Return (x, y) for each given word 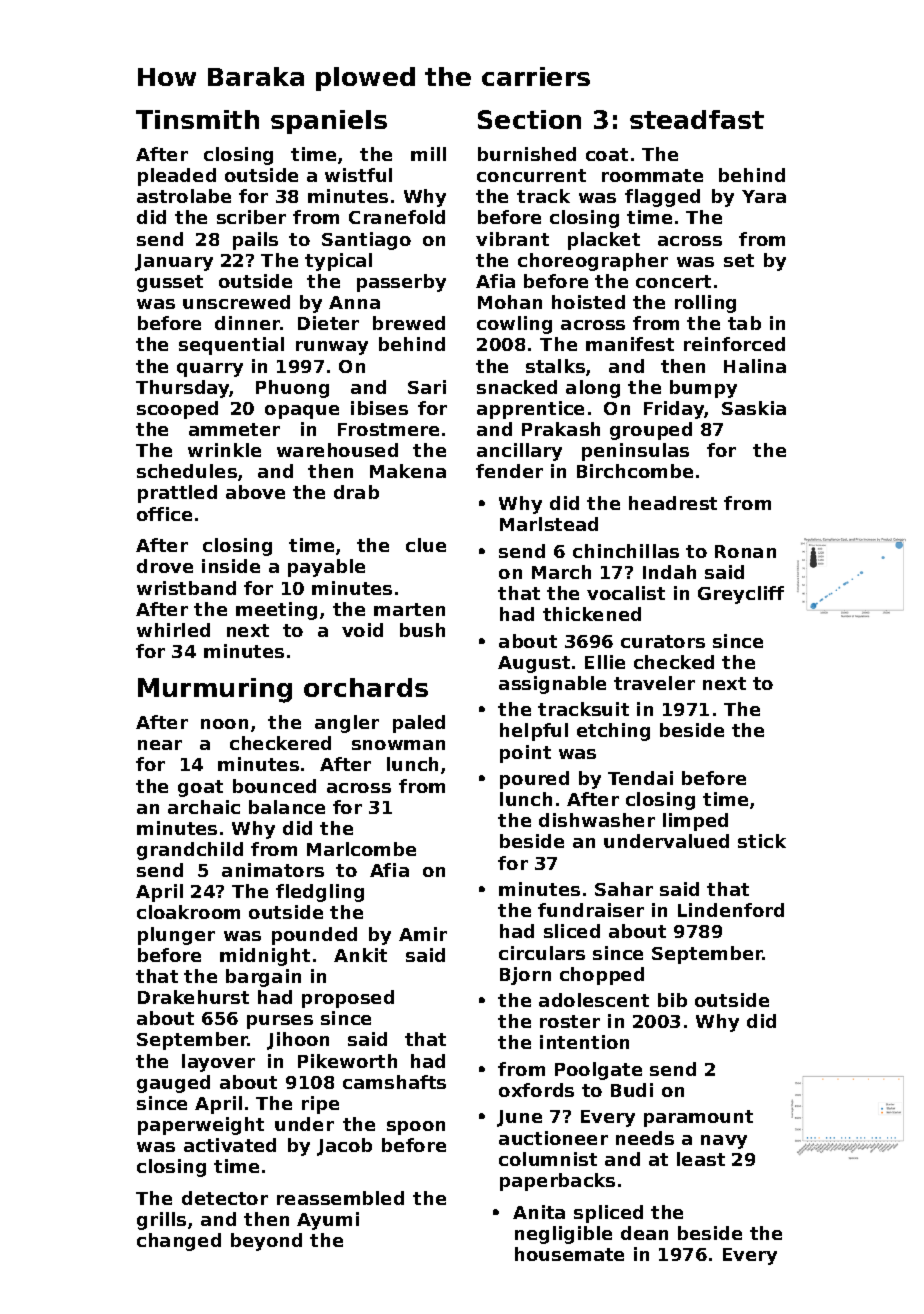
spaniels (329, 122)
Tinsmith (197, 119)
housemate (569, 1254)
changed (179, 1242)
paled (419, 724)
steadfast (697, 119)
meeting (276, 611)
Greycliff (741, 595)
